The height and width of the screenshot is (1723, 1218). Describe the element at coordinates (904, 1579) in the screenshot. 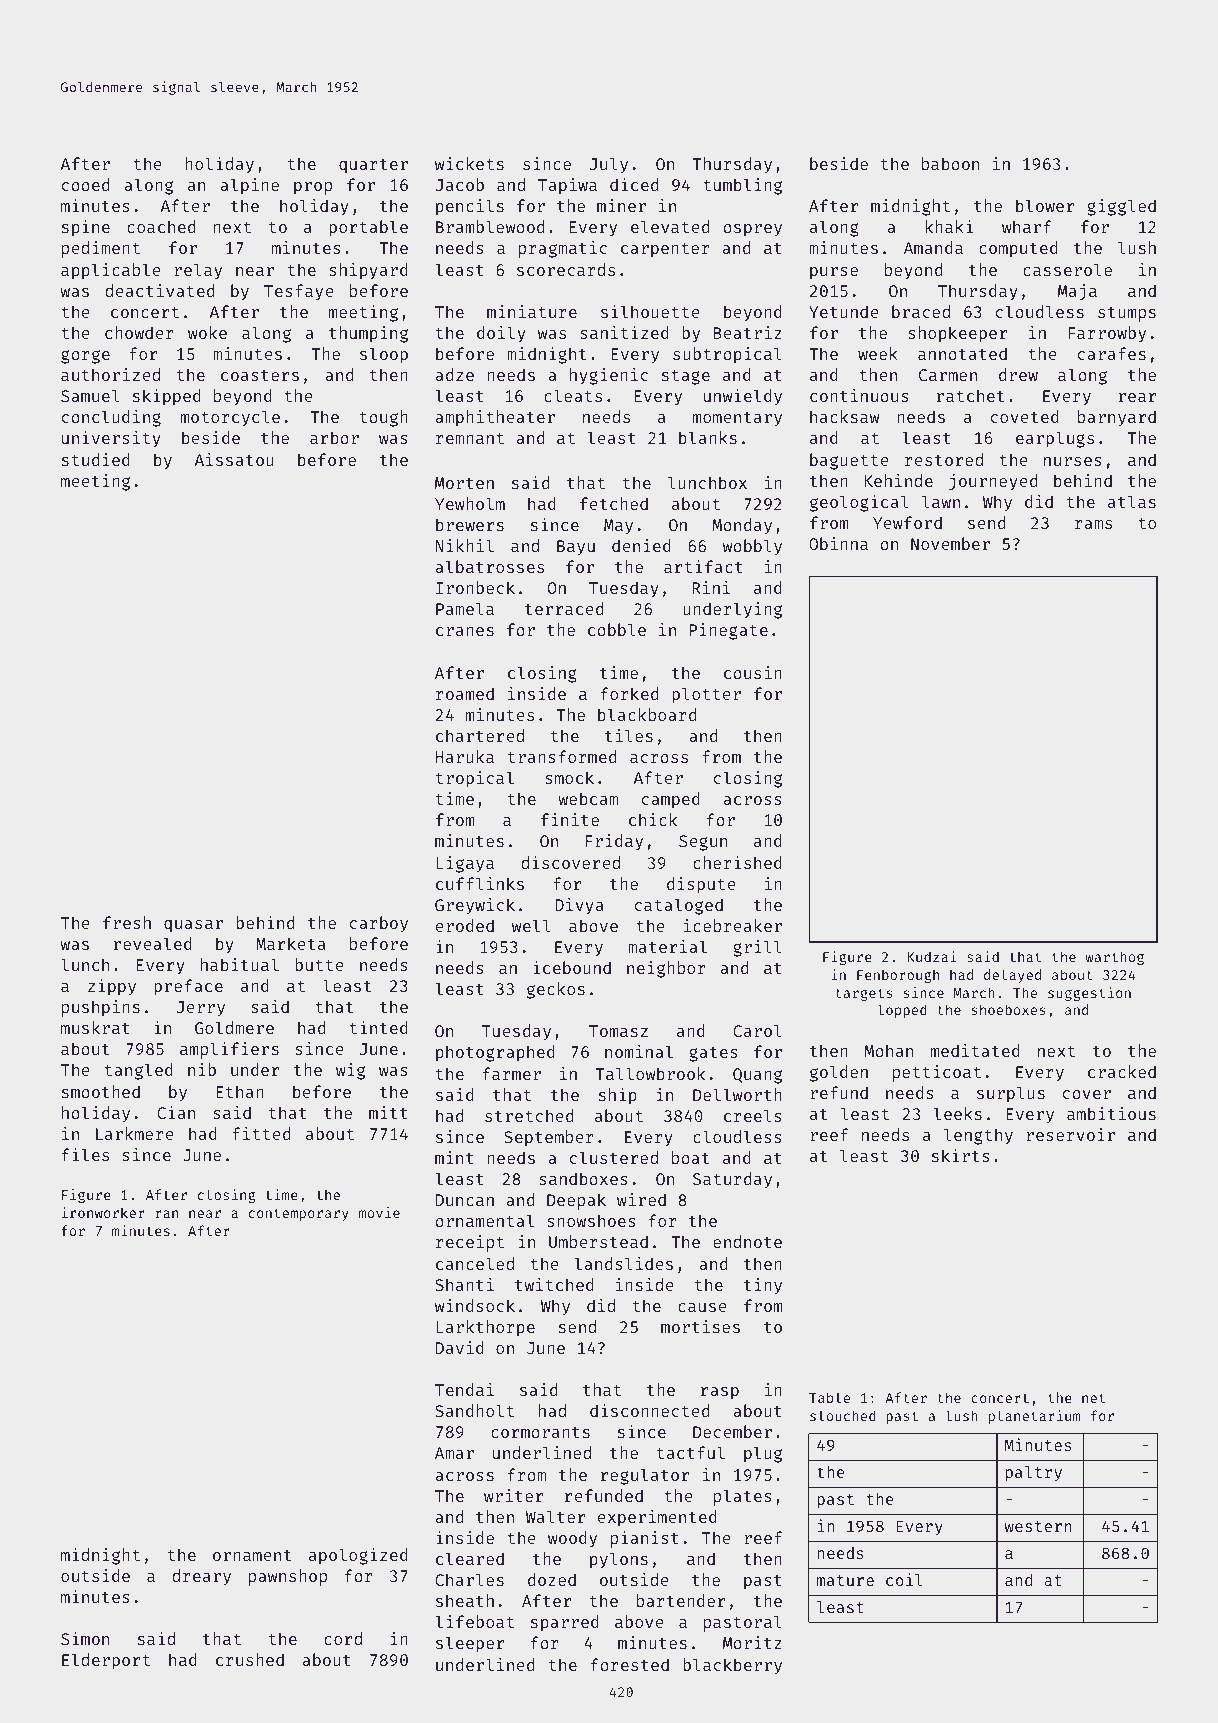

I see `coil` at that location.
